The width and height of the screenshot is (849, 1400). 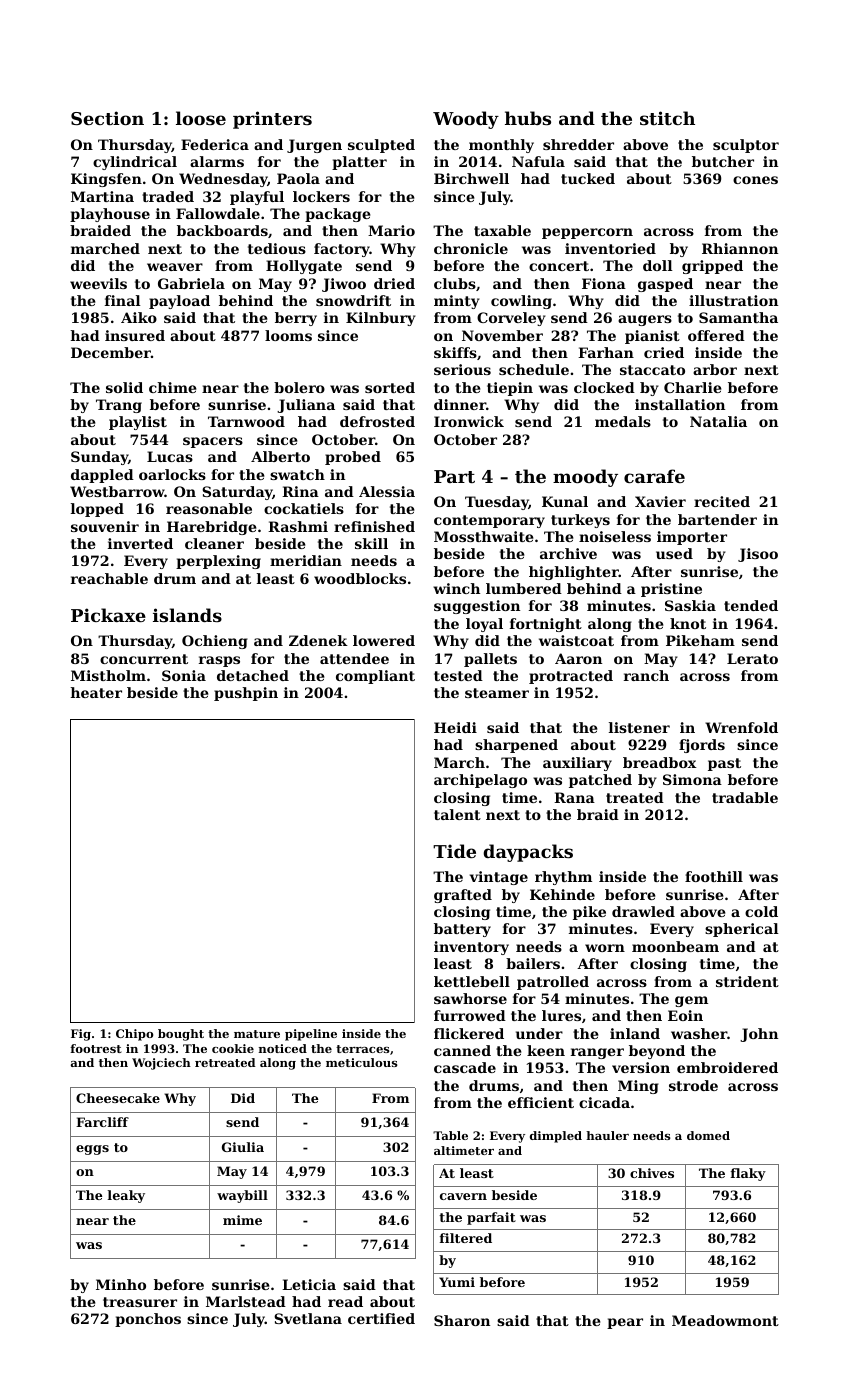 What do you see at coordinates (381, 146) in the screenshot?
I see `sculpted` at bounding box center [381, 146].
